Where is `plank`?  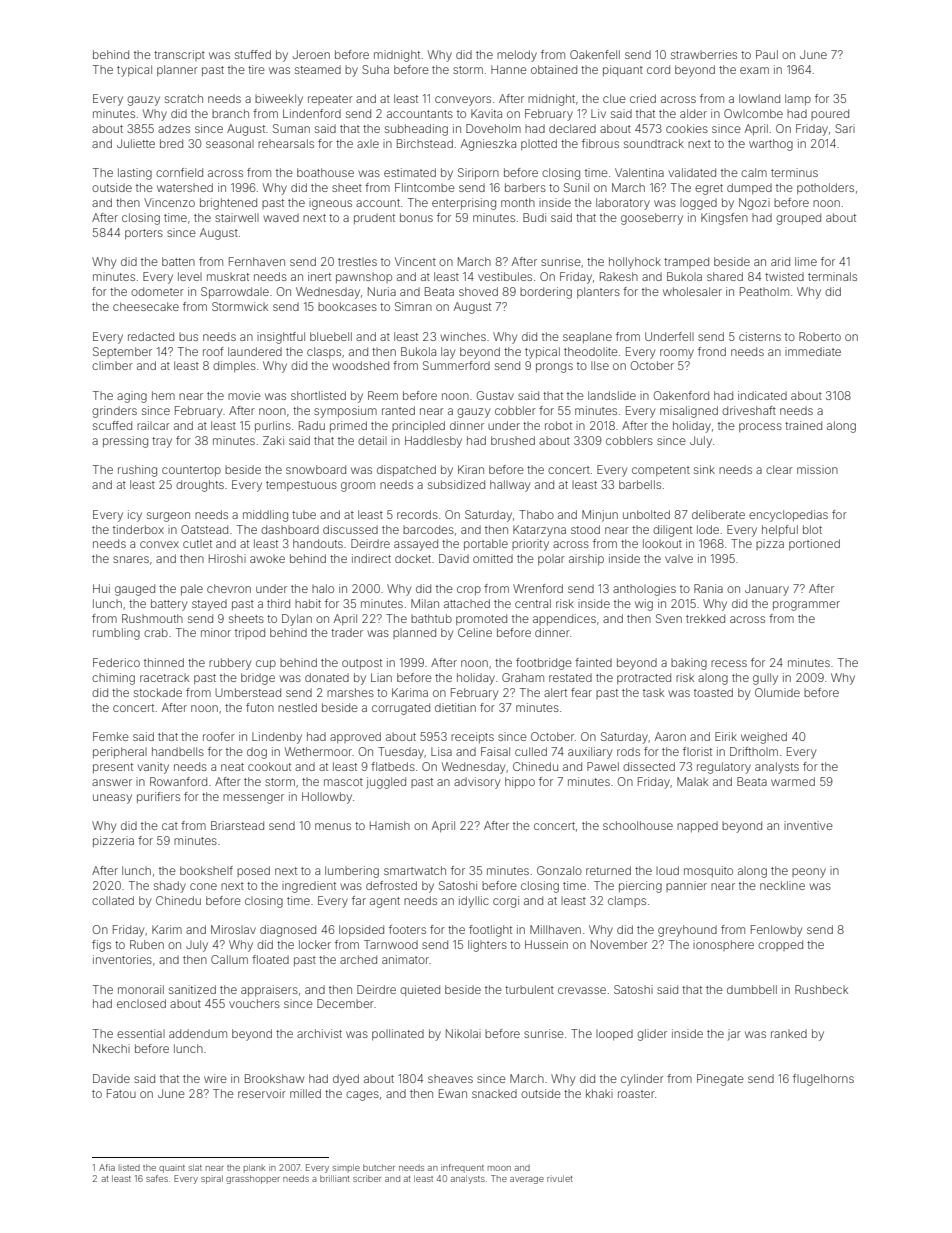
plank is located at coordinates (254, 1168).
